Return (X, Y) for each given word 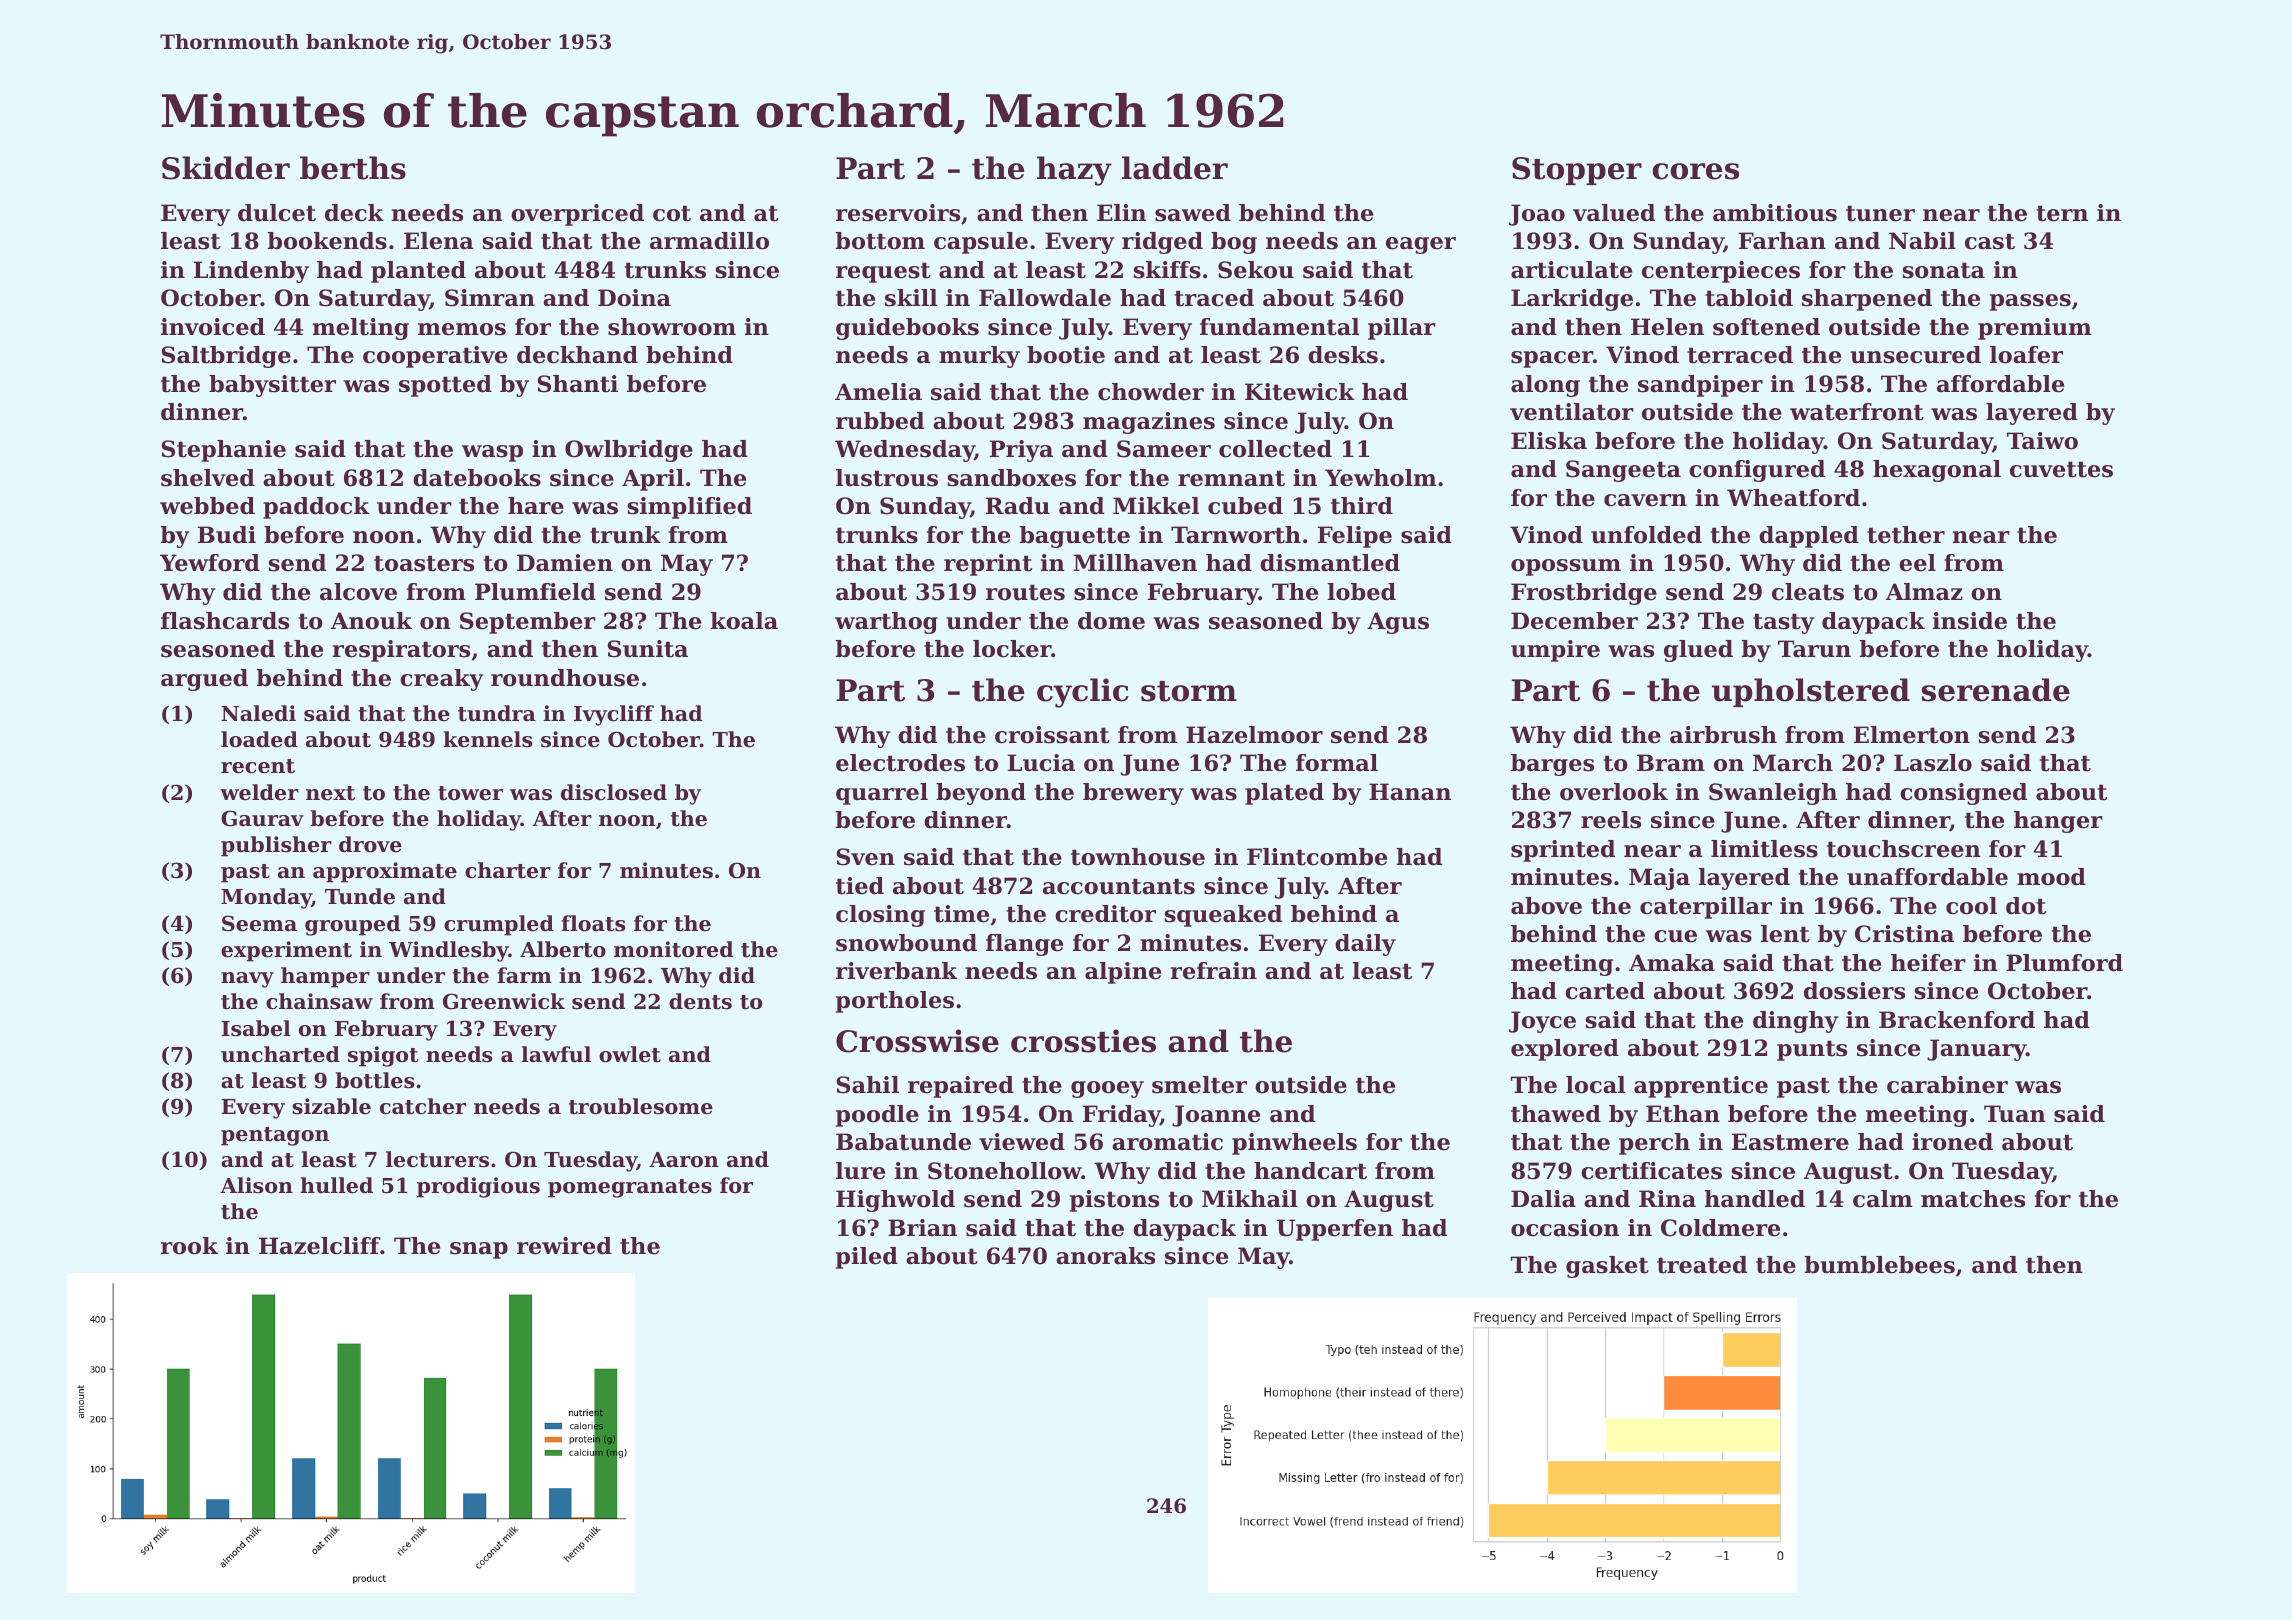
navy (247, 980)
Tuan (2015, 1114)
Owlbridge (629, 451)
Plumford (2064, 963)
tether (1906, 535)
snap (479, 1250)
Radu (1018, 506)
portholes (895, 1002)
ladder (1175, 168)
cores (1695, 171)
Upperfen (1335, 1230)
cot (672, 213)
